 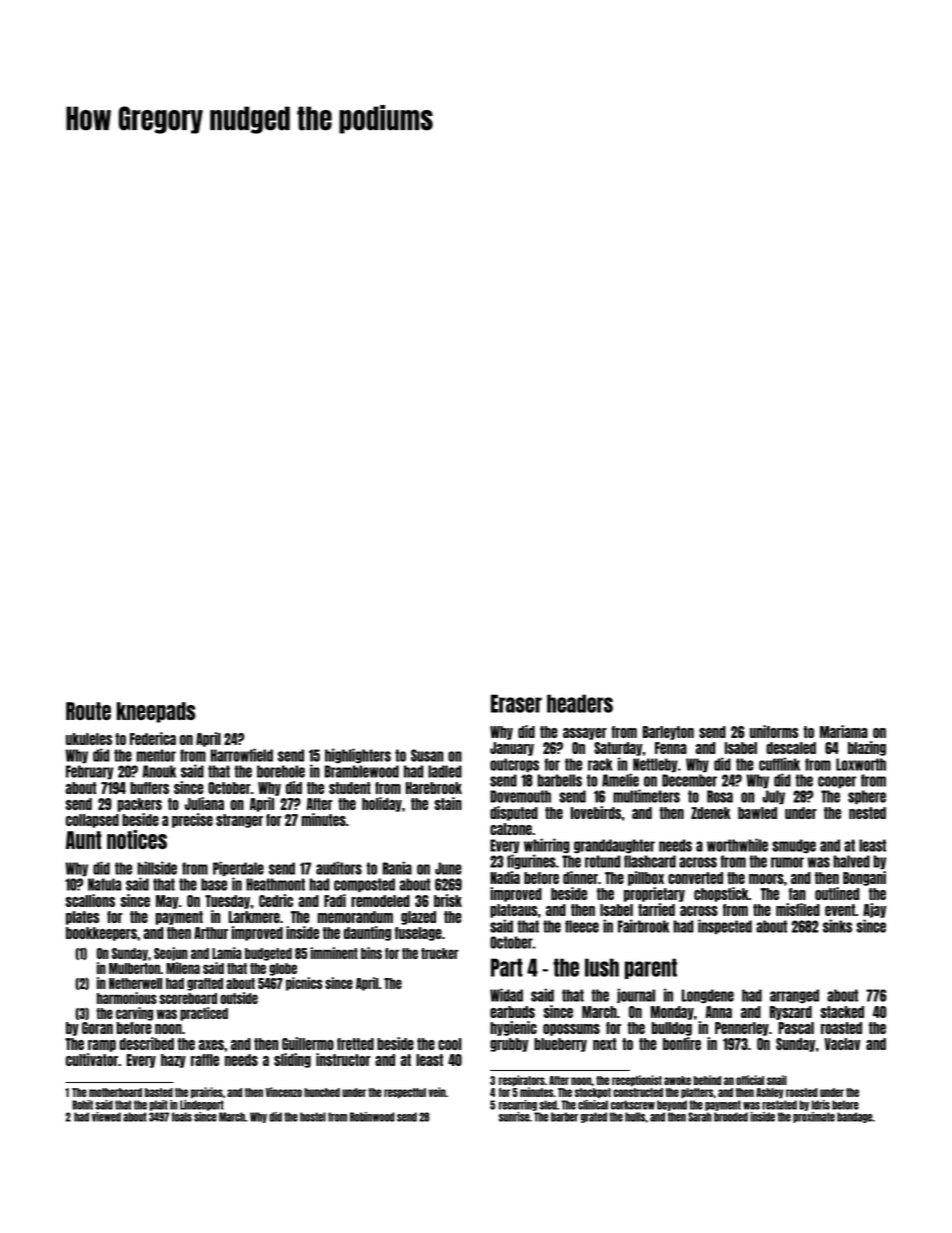 I want to click on May, so click(x=167, y=902).
